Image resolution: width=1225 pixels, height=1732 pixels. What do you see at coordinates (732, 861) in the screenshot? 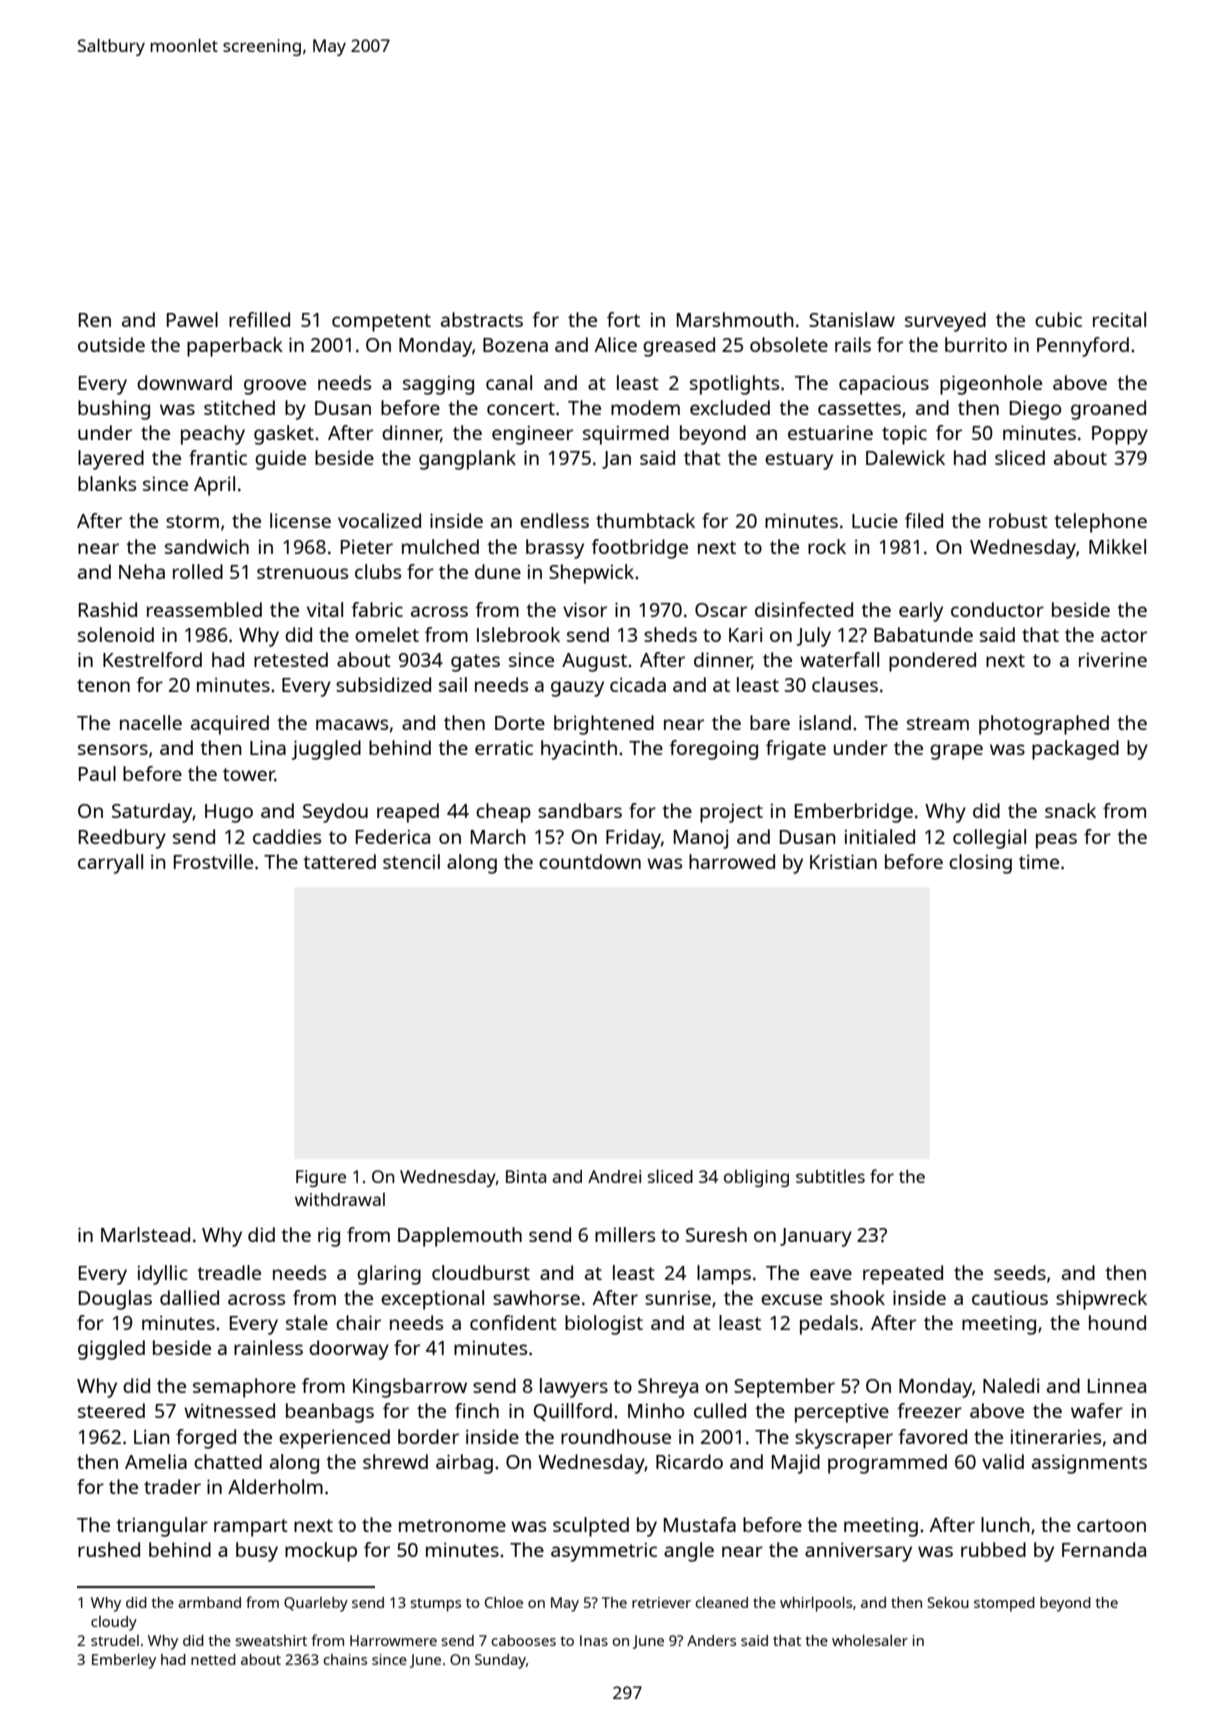
I see `harrowed` at bounding box center [732, 861].
